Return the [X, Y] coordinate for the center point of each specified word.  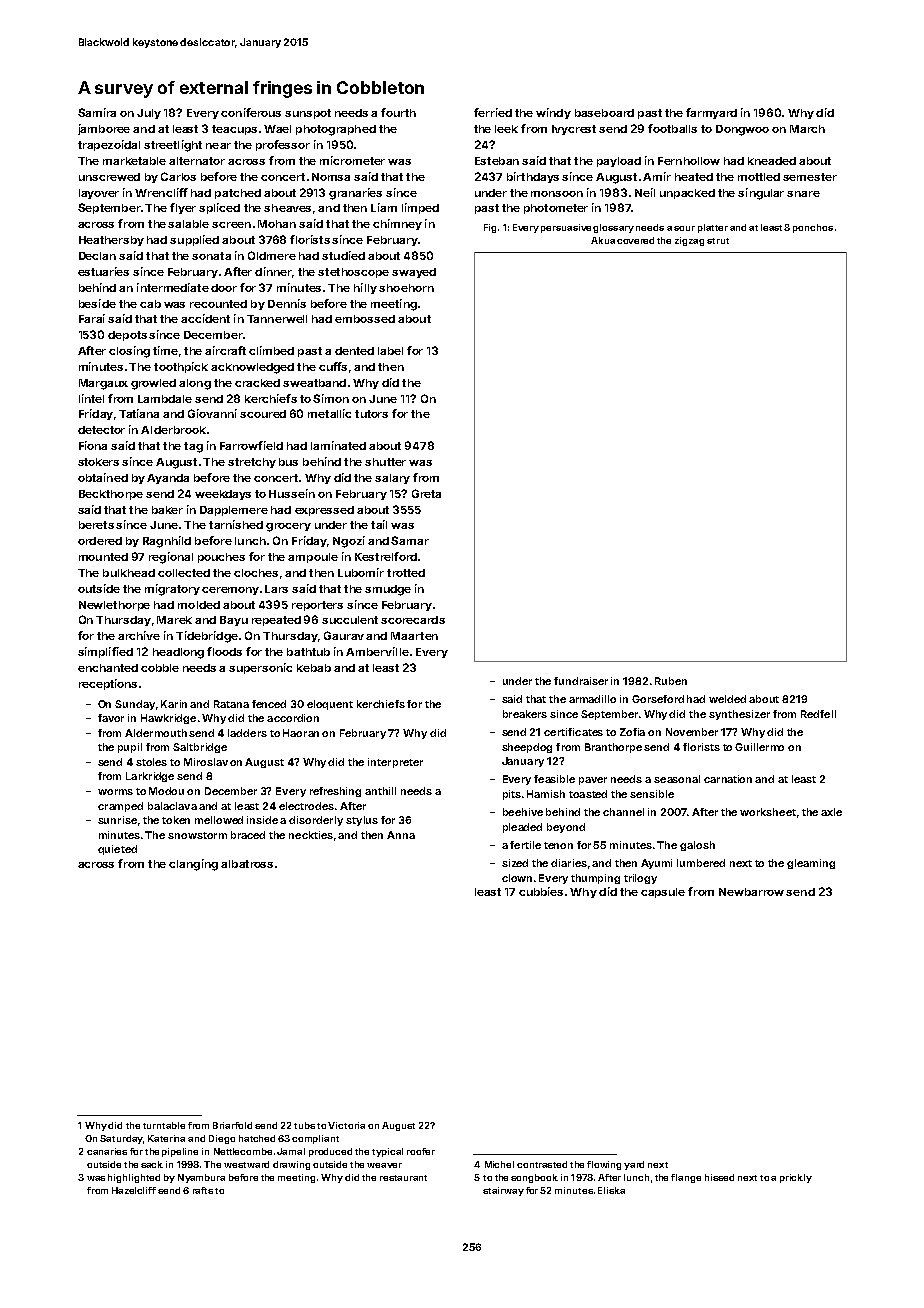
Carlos [178, 176]
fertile [525, 845]
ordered [100, 541]
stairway [503, 1191]
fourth [398, 112]
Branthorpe [613, 748]
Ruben [671, 681]
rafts [203, 1190]
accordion [293, 718]
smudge [388, 590]
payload [619, 162]
